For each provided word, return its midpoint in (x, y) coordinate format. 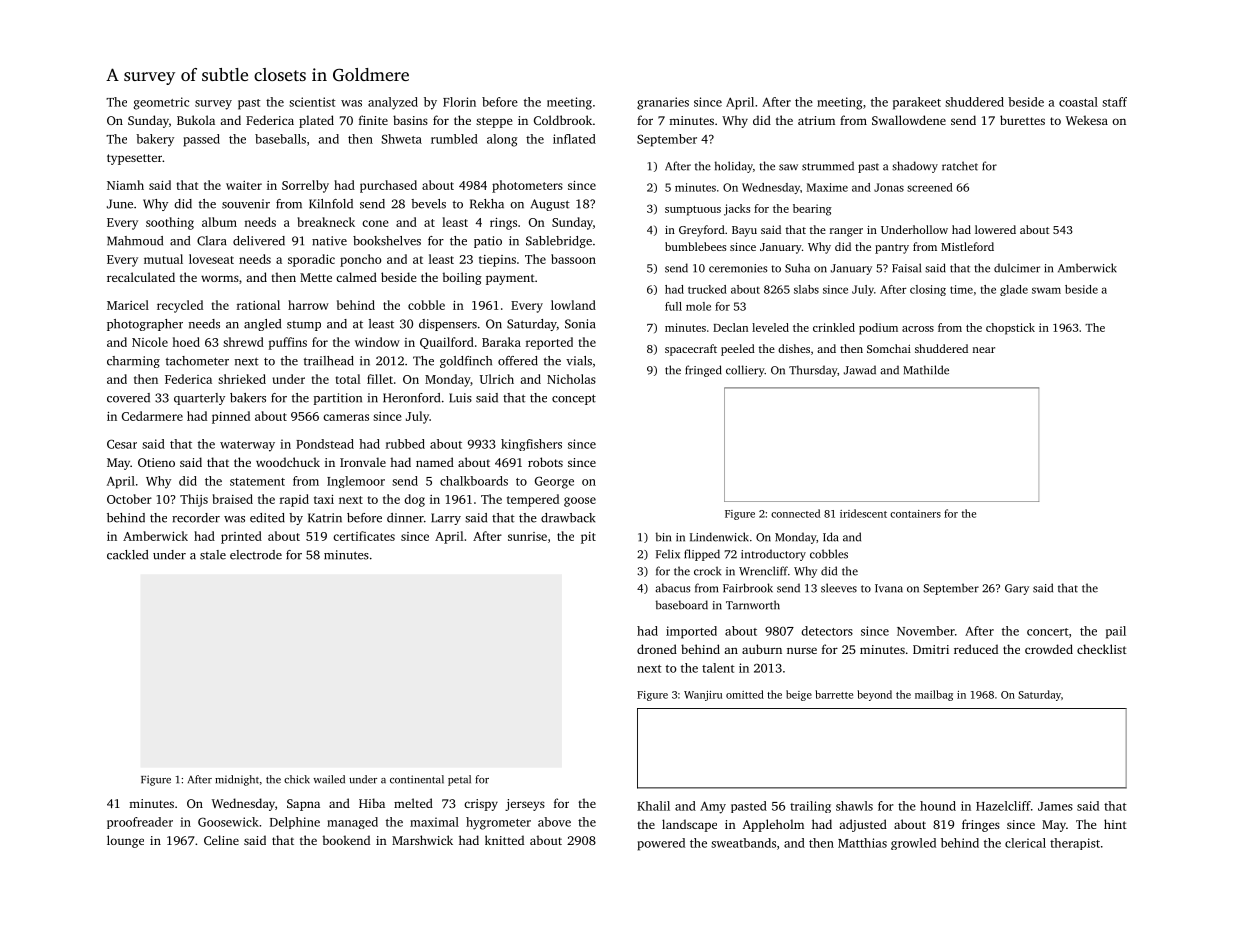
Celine (221, 840)
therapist (1075, 844)
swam (1046, 290)
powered (661, 844)
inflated (574, 139)
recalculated (141, 277)
